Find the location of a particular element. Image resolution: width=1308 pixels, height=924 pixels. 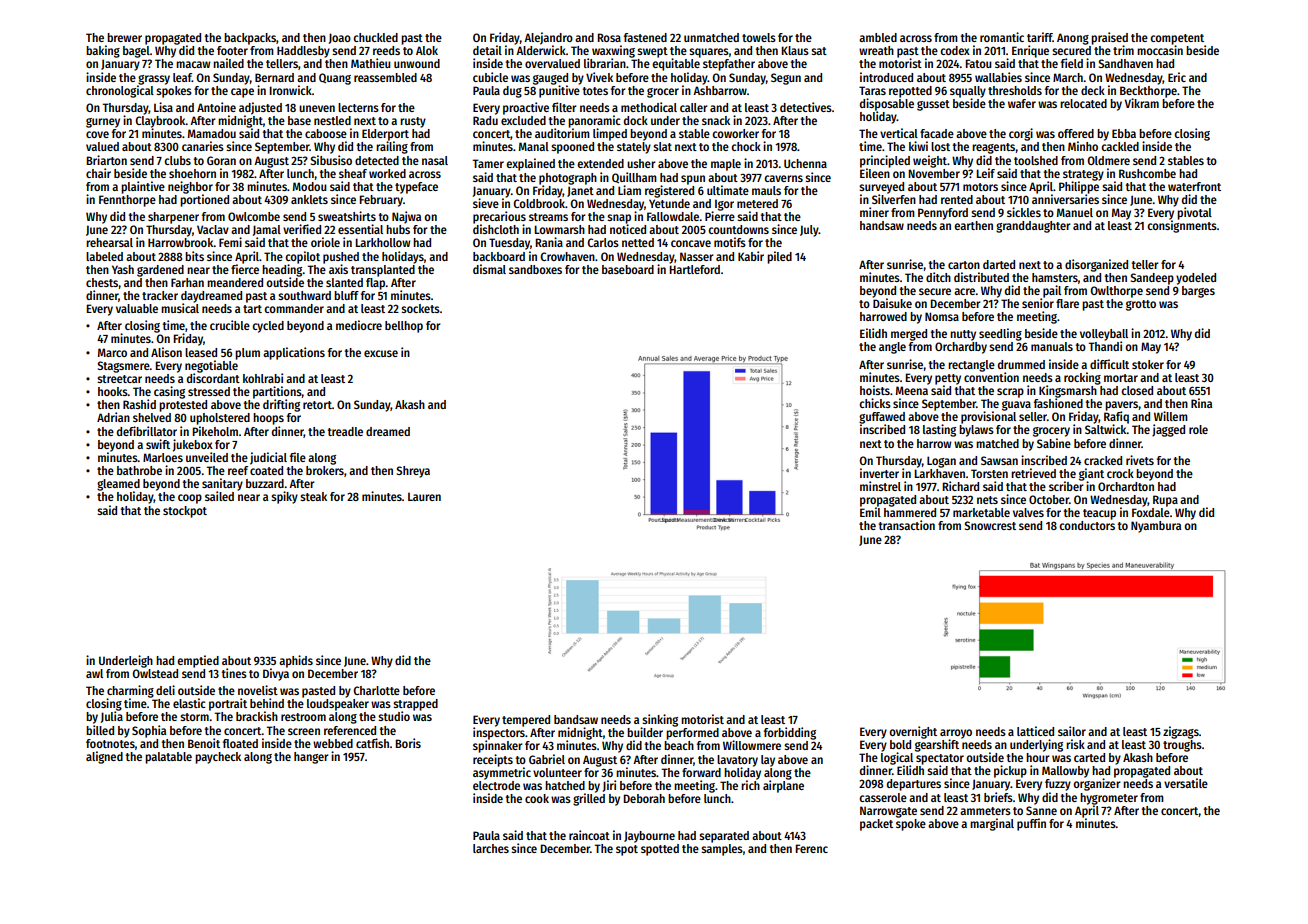

oriole is located at coordinates (325, 242).
